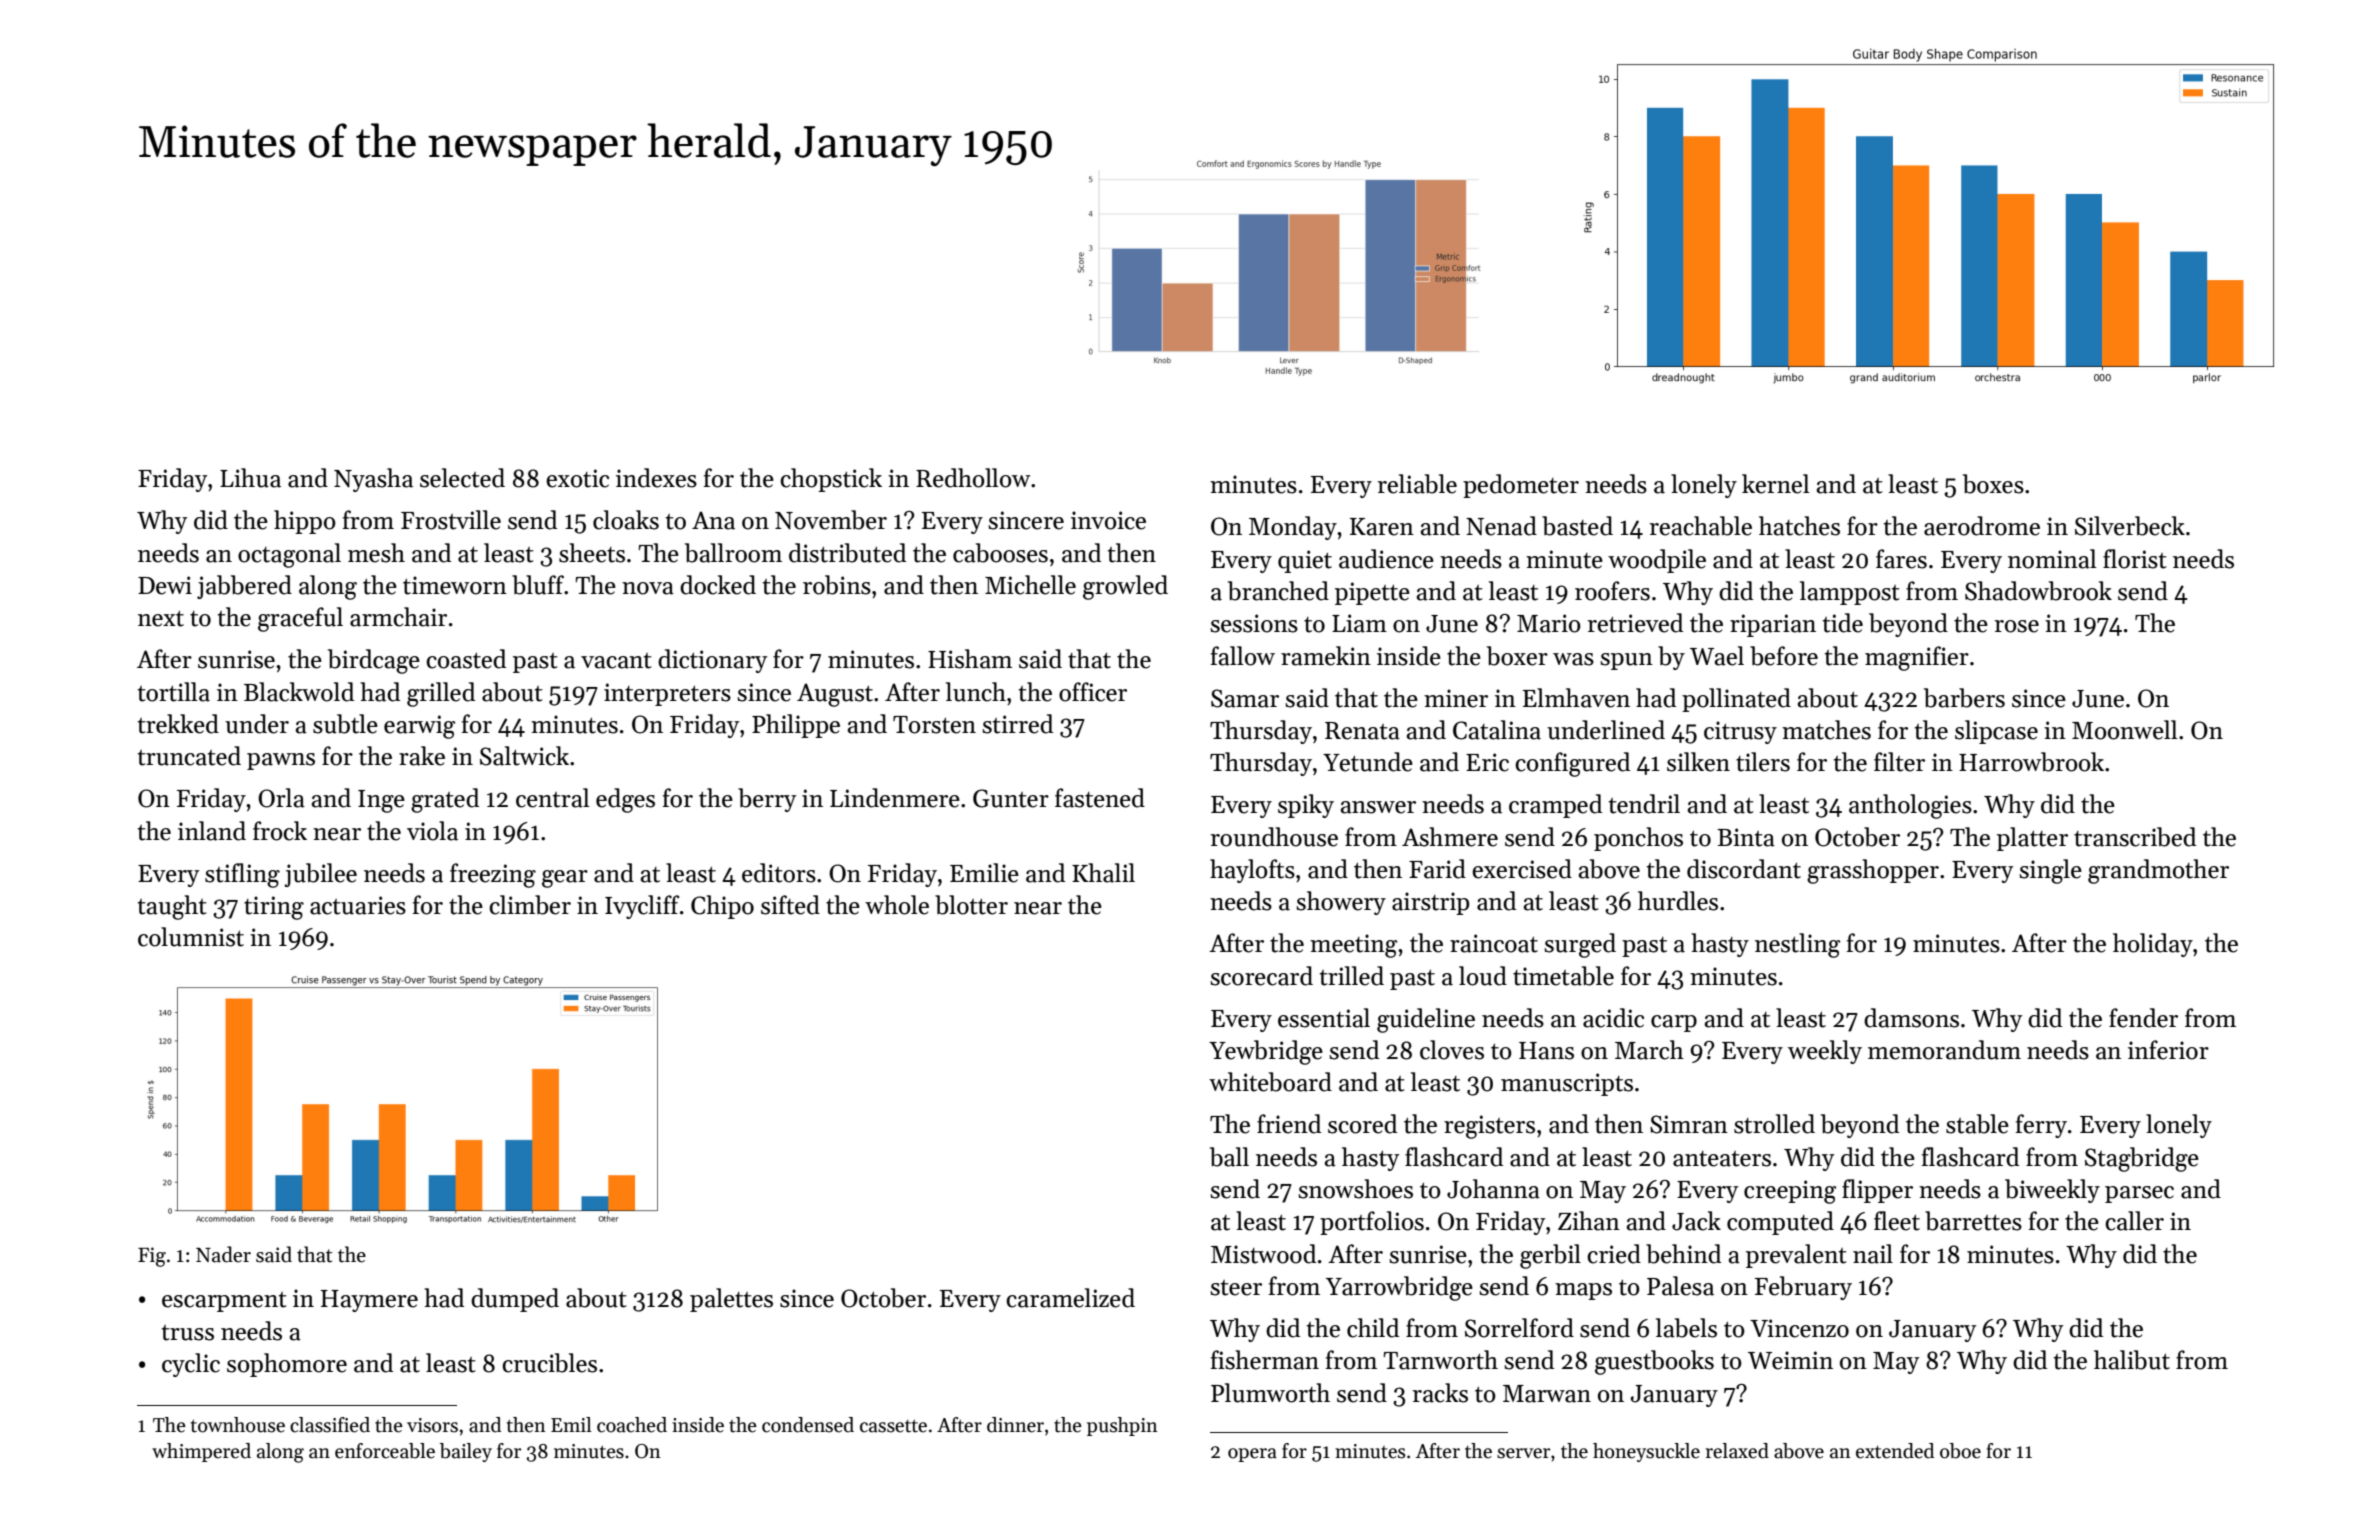 The height and width of the document is (1540, 2380). I want to click on Mistwood, so click(1263, 1254).
